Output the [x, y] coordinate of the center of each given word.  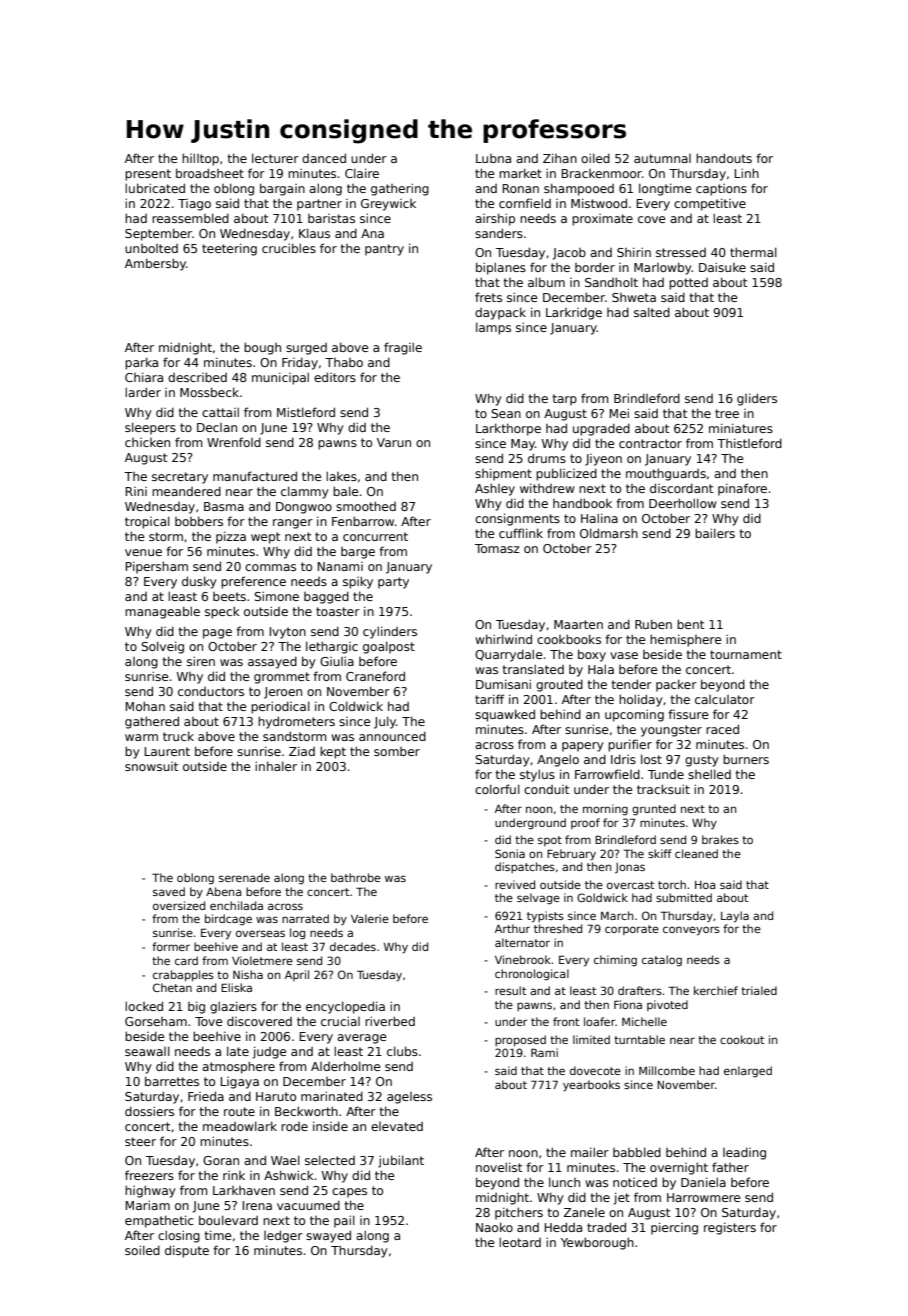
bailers [715, 533]
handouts [724, 158]
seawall [147, 1051]
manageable [162, 612]
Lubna [493, 158]
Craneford [375, 676]
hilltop [200, 159]
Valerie [370, 918]
